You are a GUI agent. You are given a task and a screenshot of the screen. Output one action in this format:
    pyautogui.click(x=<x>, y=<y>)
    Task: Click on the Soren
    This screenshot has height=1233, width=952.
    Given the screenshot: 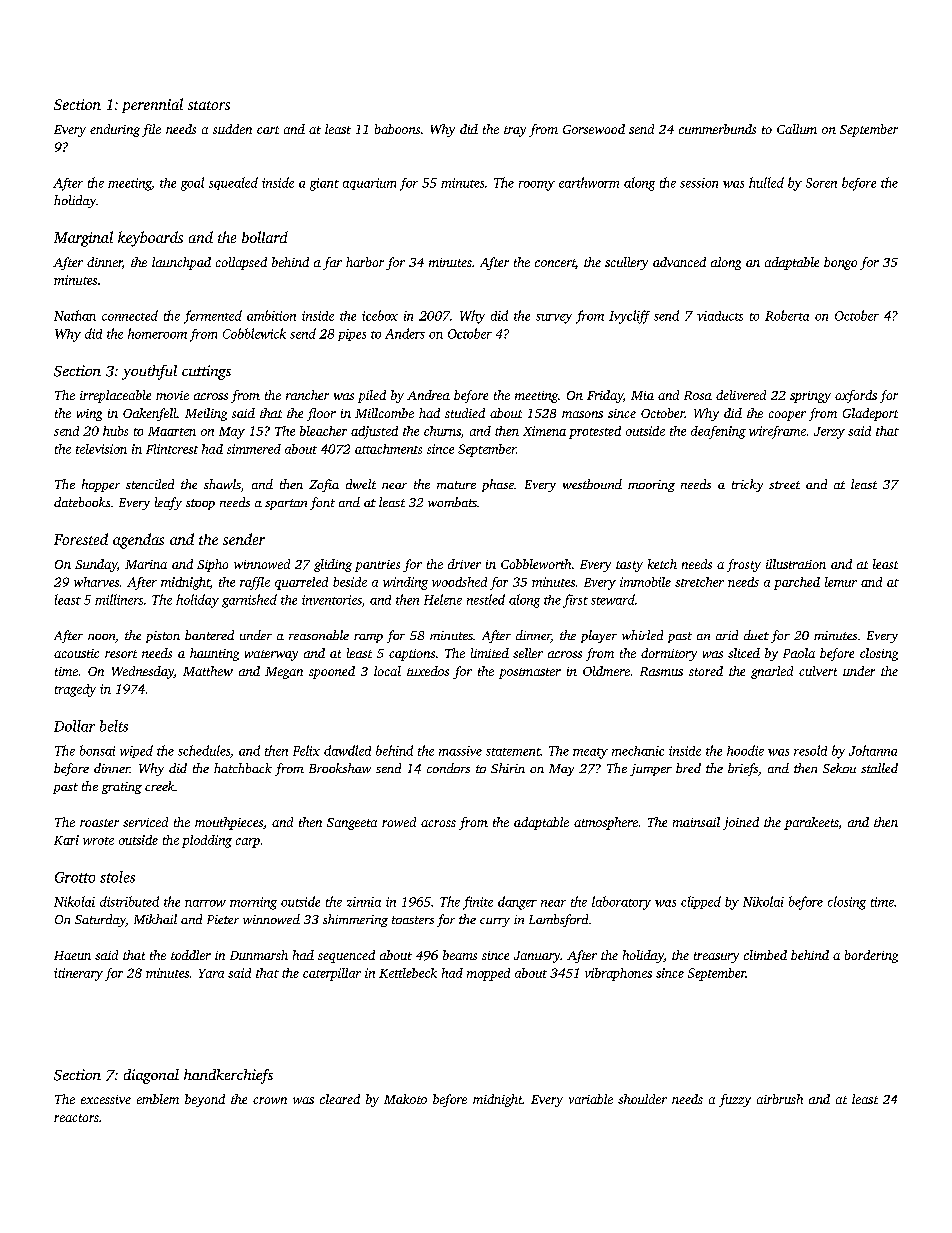 What is the action you would take?
    pyautogui.click(x=821, y=183)
